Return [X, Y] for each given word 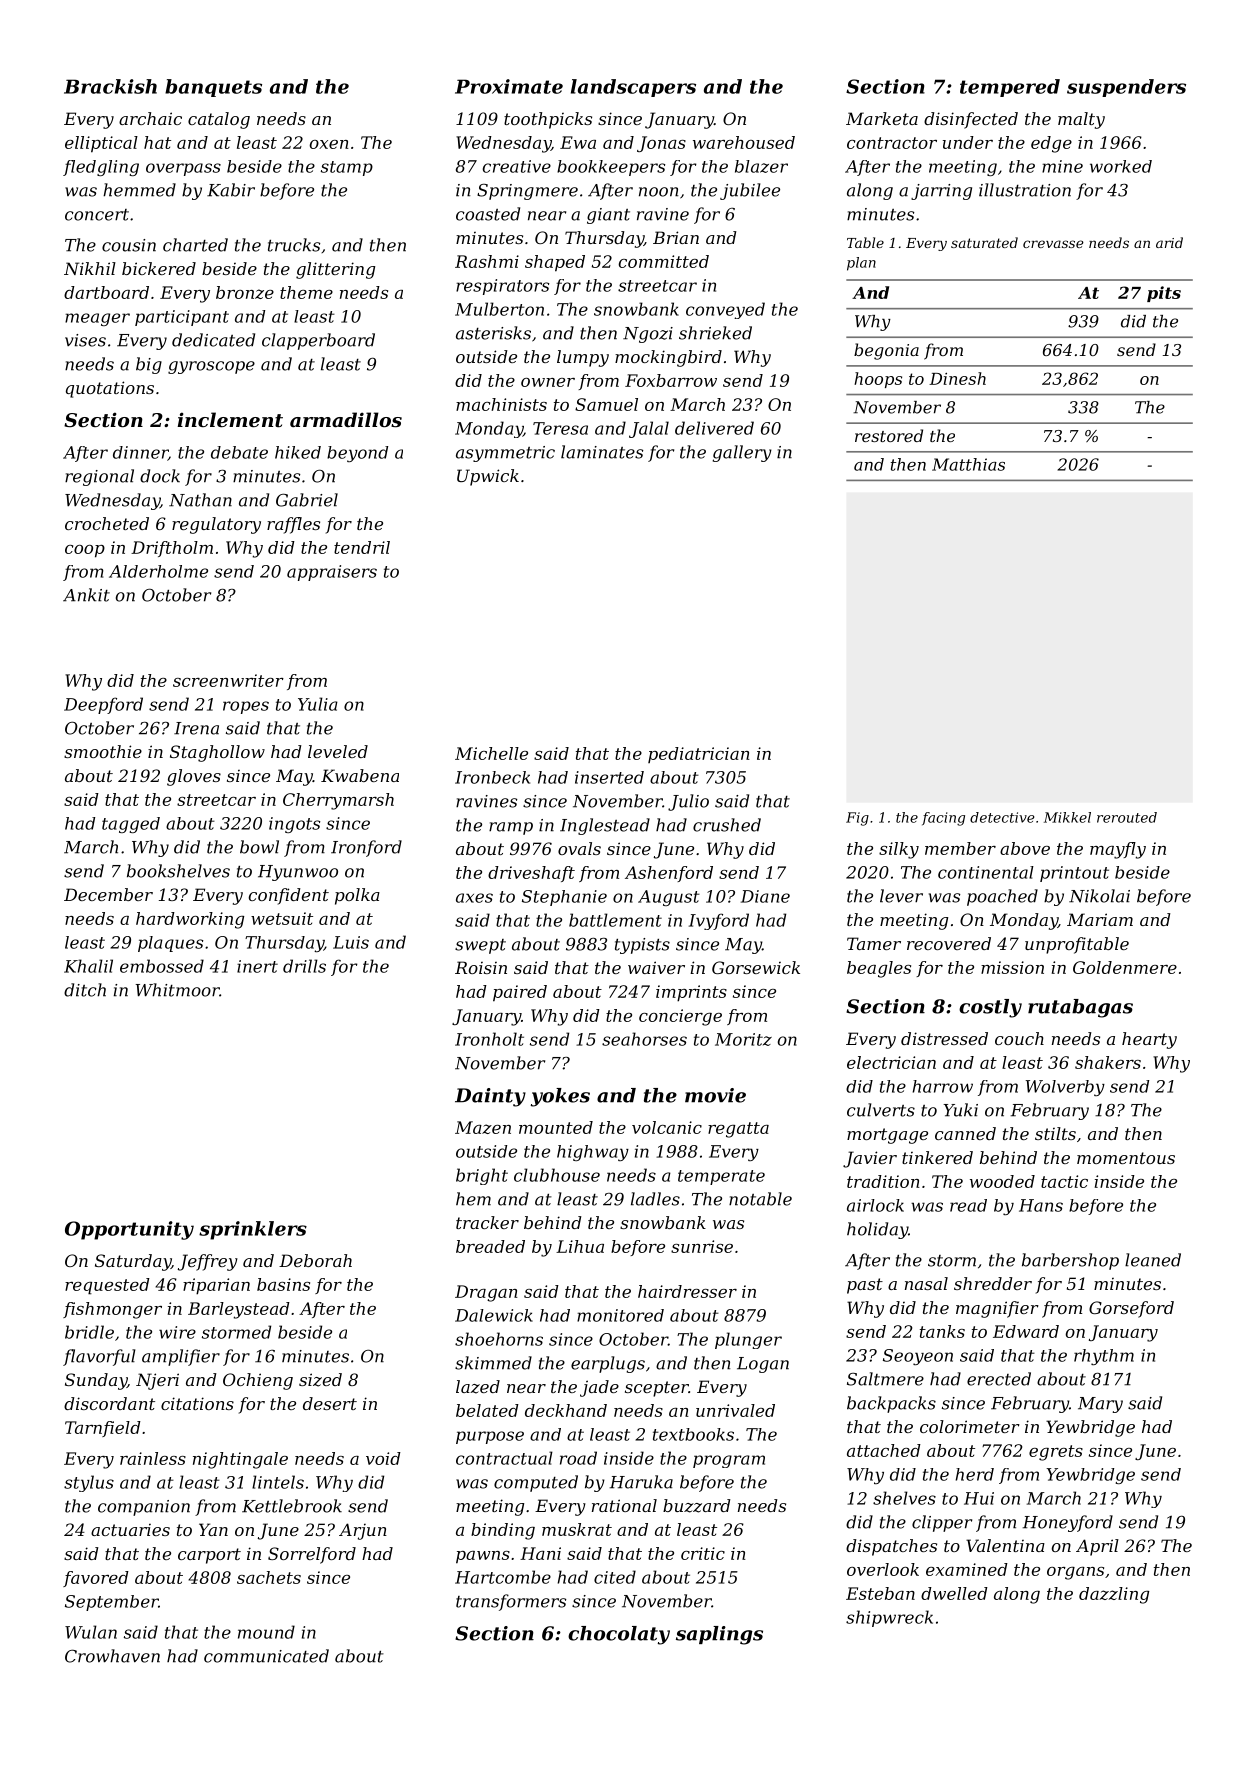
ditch [85, 990]
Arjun [363, 1531]
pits [1164, 294]
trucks [294, 245]
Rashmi [487, 261]
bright [482, 1176]
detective [1002, 817]
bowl [259, 847]
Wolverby [1065, 1088]
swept [480, 946]
